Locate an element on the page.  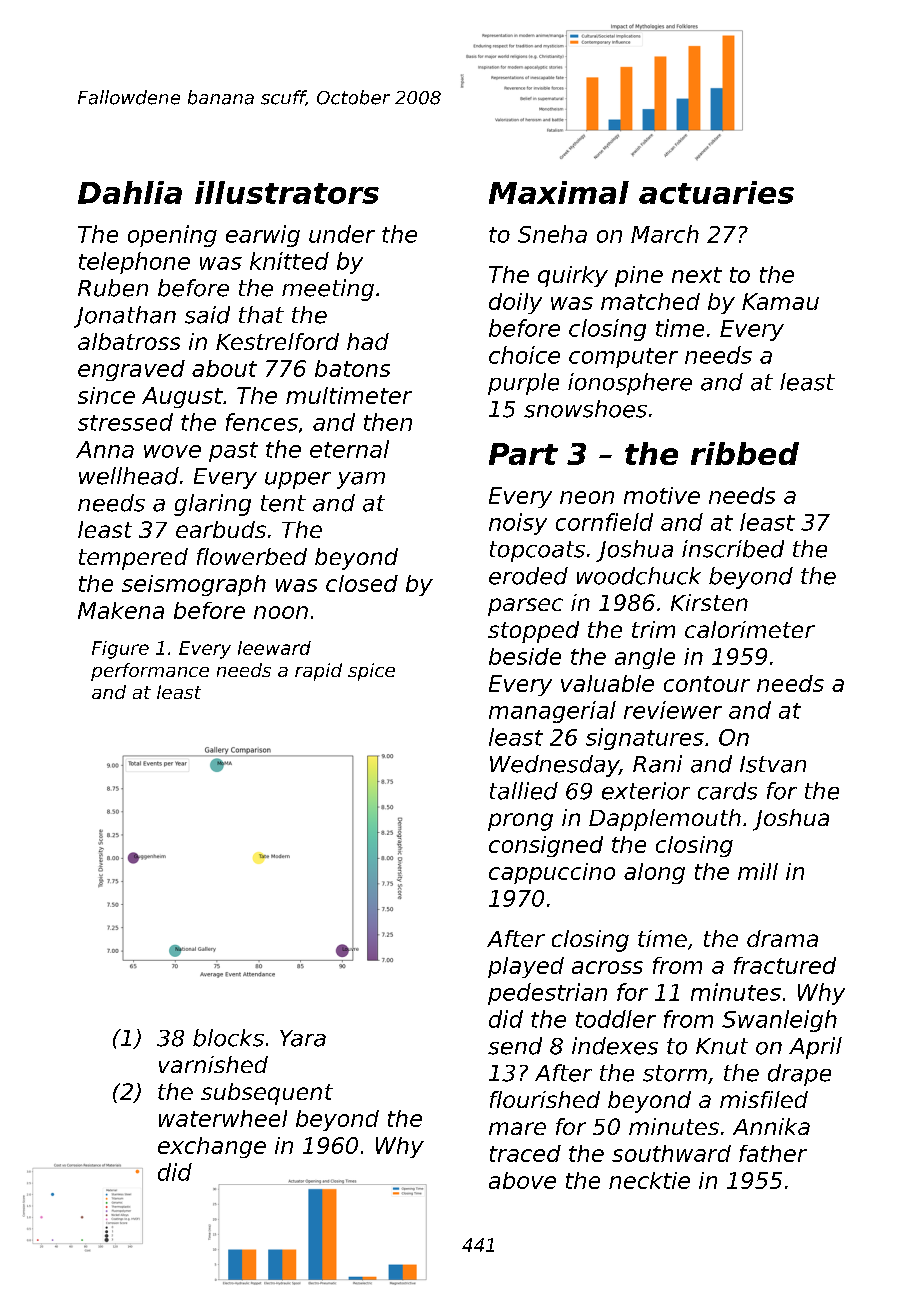
computer is located at coordinates (623, 358).
